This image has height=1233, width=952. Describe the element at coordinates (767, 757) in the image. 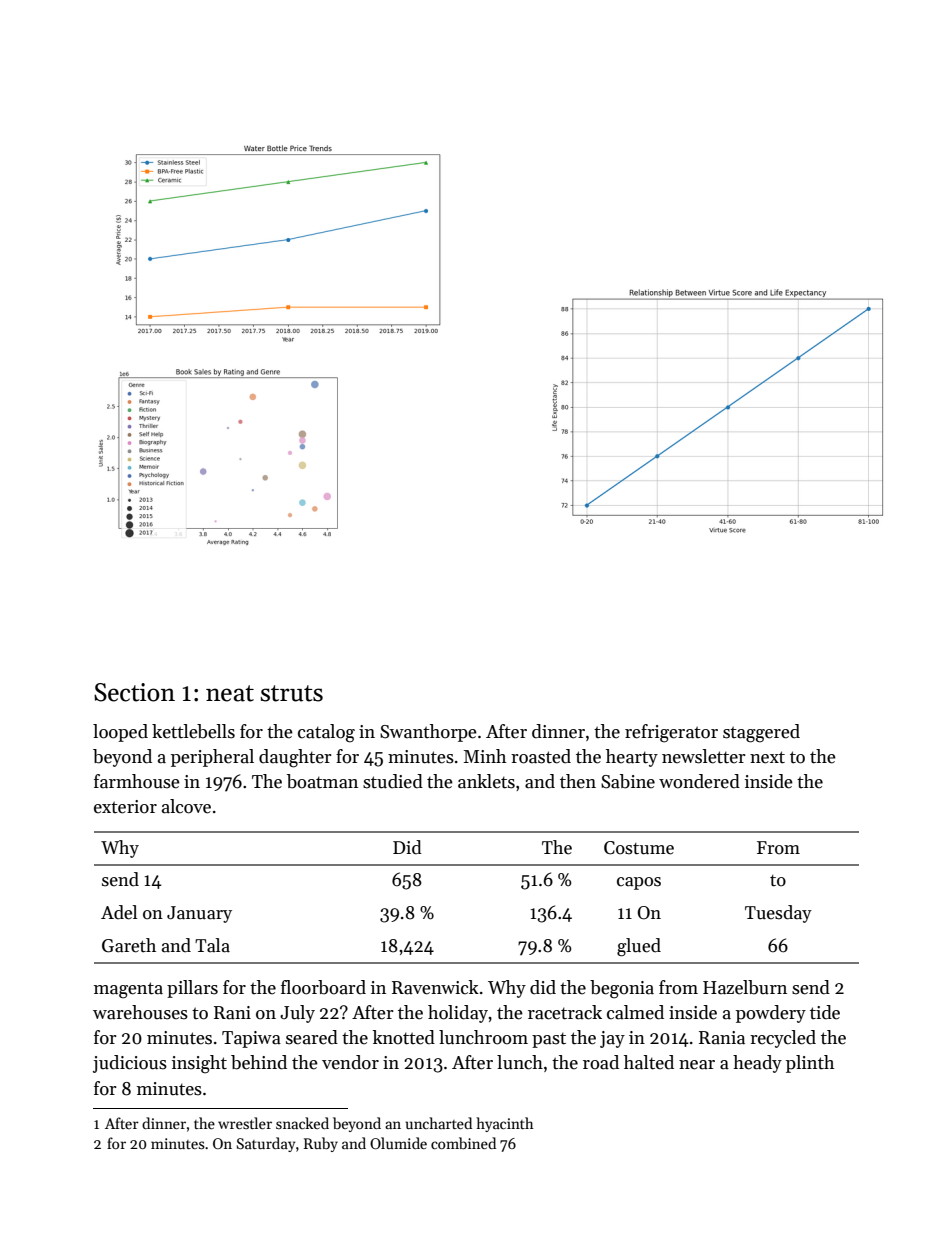

I see `next` at that location.
